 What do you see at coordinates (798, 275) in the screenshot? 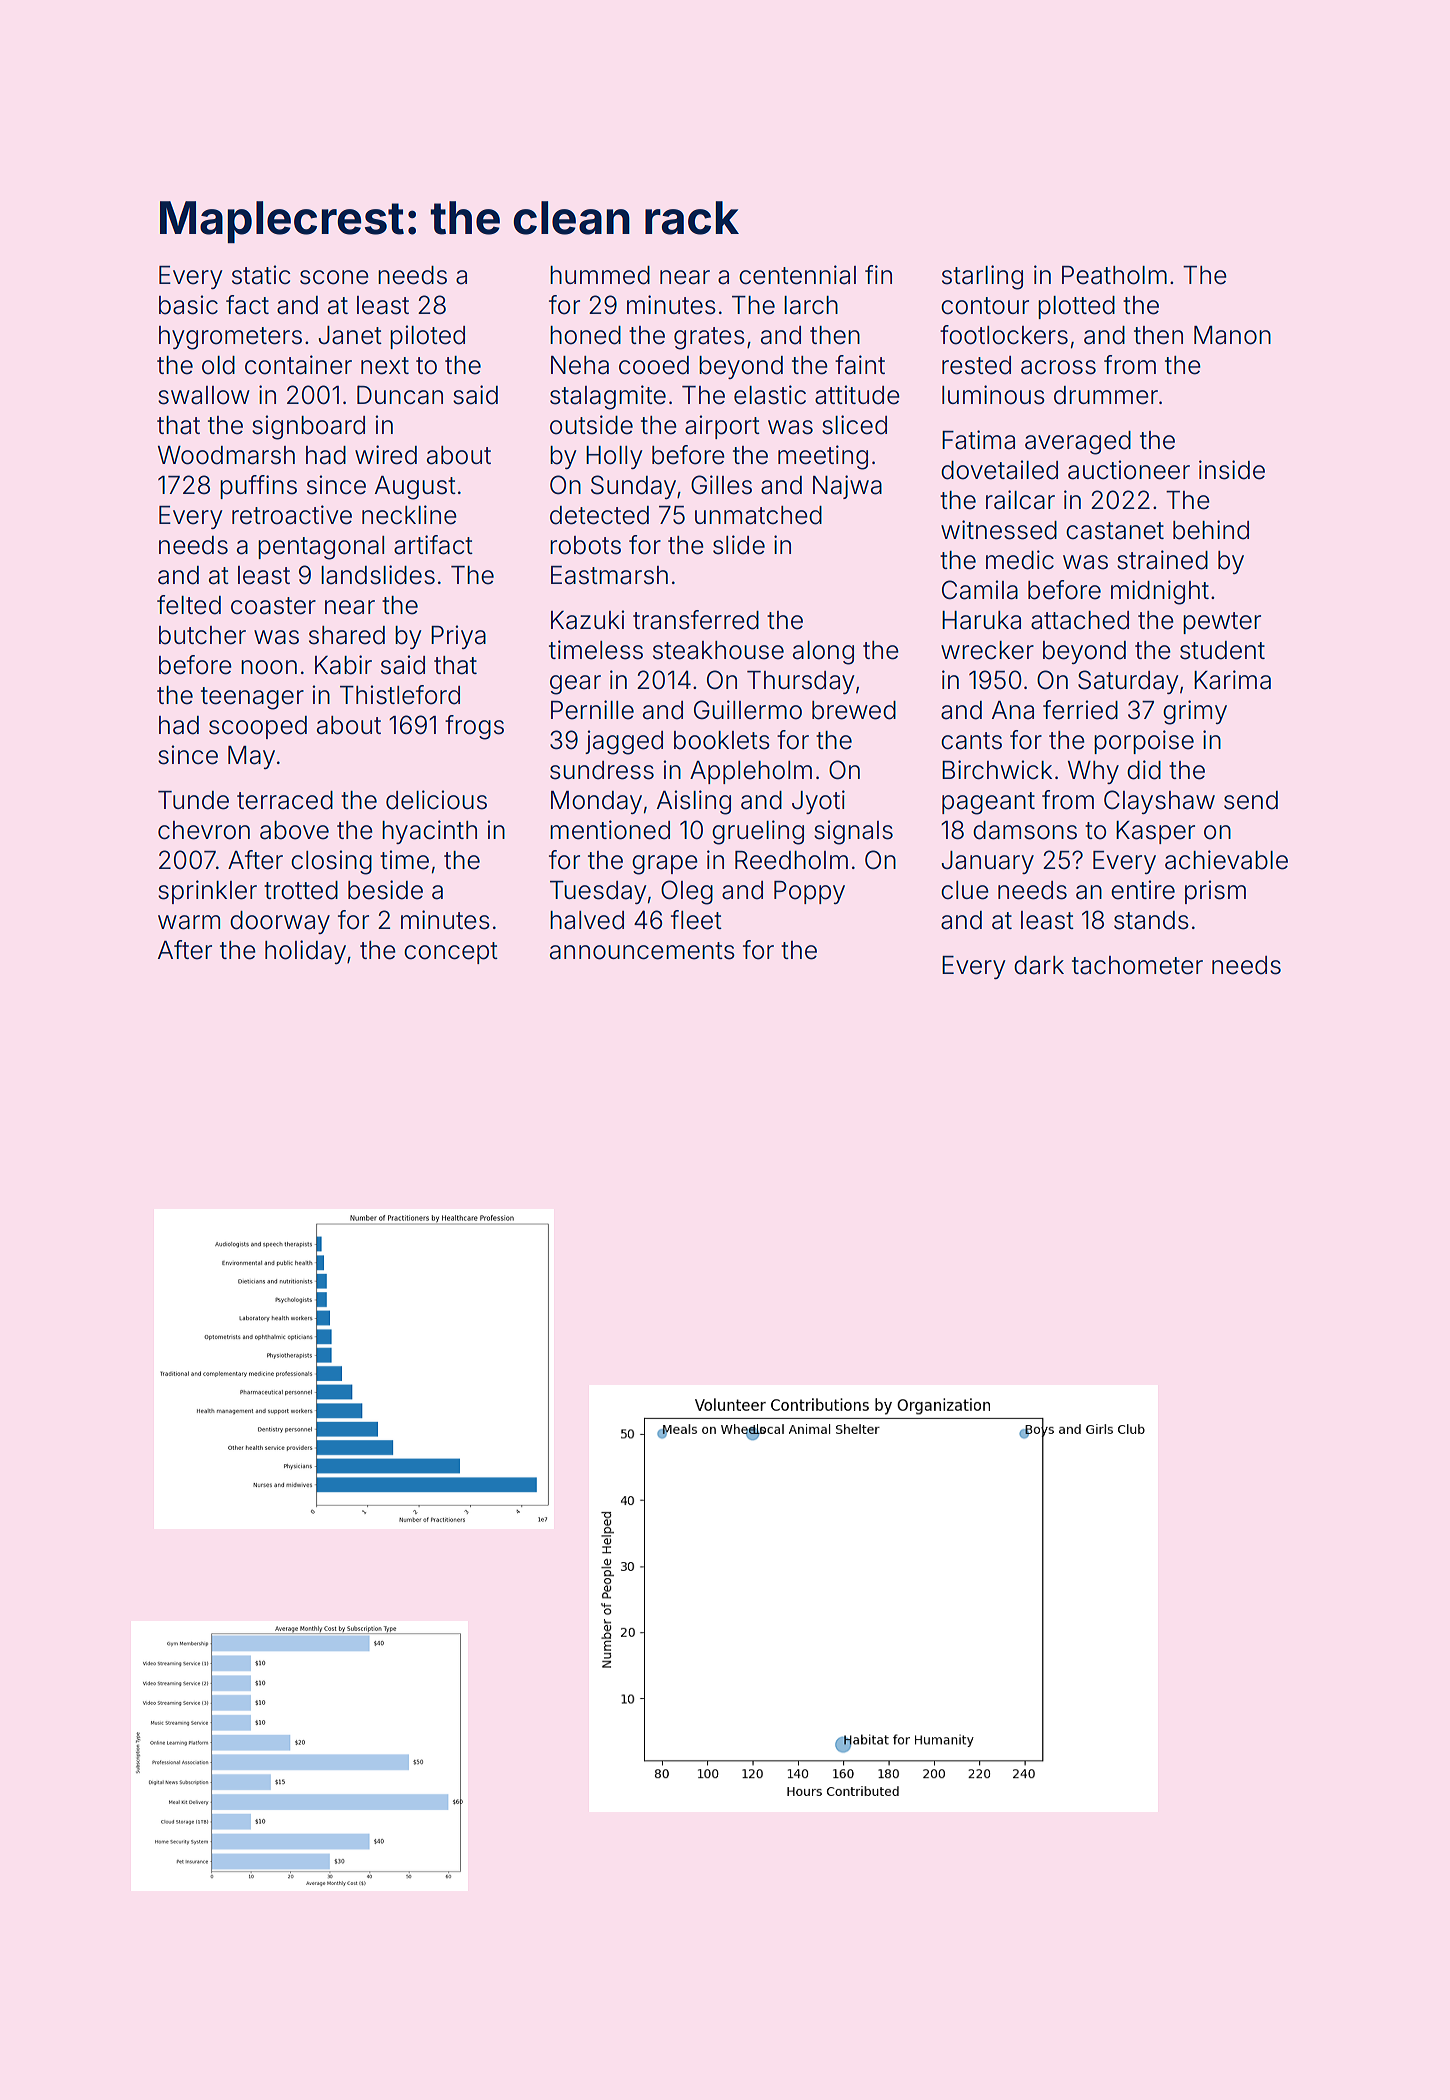
I see `centennial` at bounding box center [798, 275].
